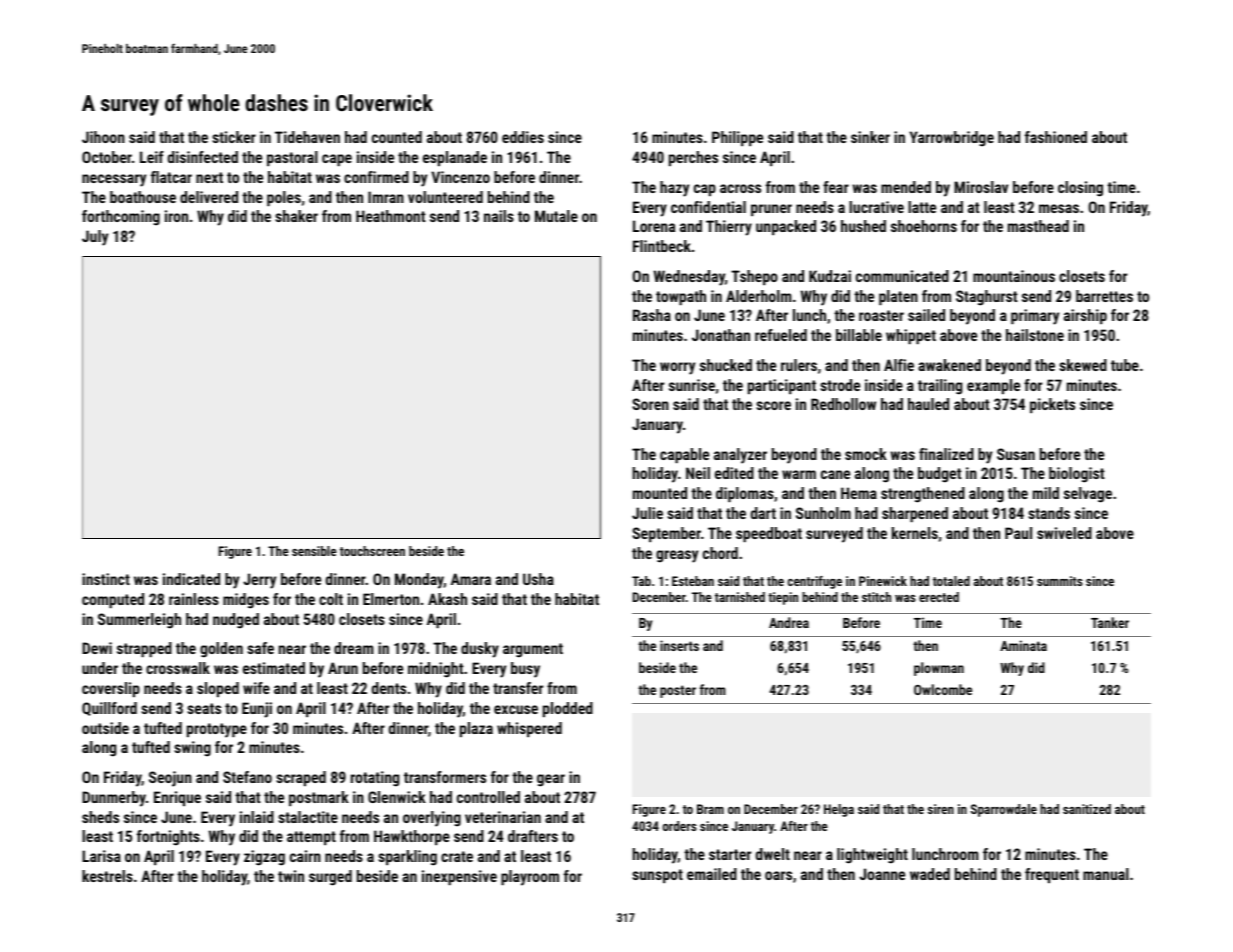 This screenshot has width=1233, height=952. Describe the element at coordinates (1056, 137) in the screenshot. I see `fashioned` at that location.
